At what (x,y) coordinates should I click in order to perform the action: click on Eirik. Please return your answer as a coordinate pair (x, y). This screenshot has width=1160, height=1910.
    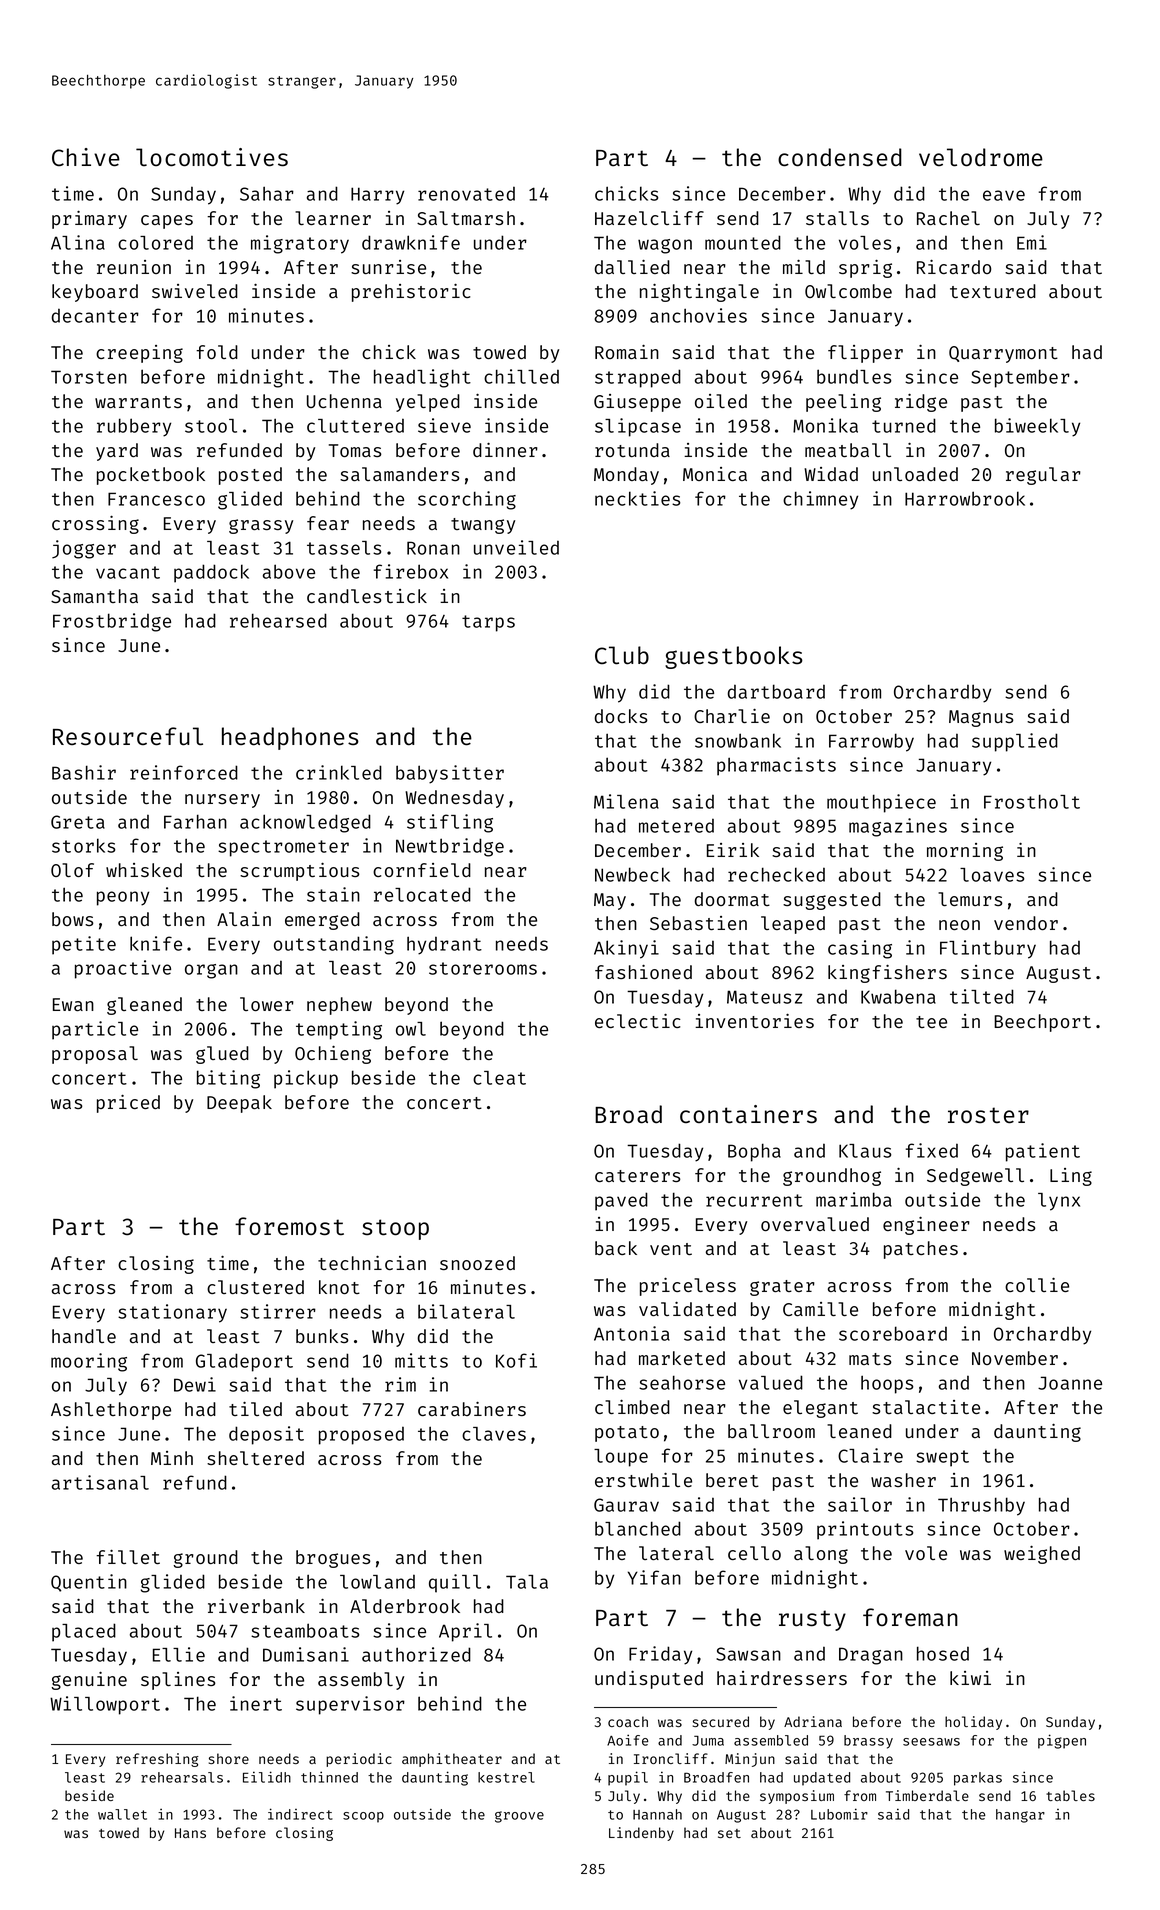
    Looking at the image, I should click on (733, 850).
